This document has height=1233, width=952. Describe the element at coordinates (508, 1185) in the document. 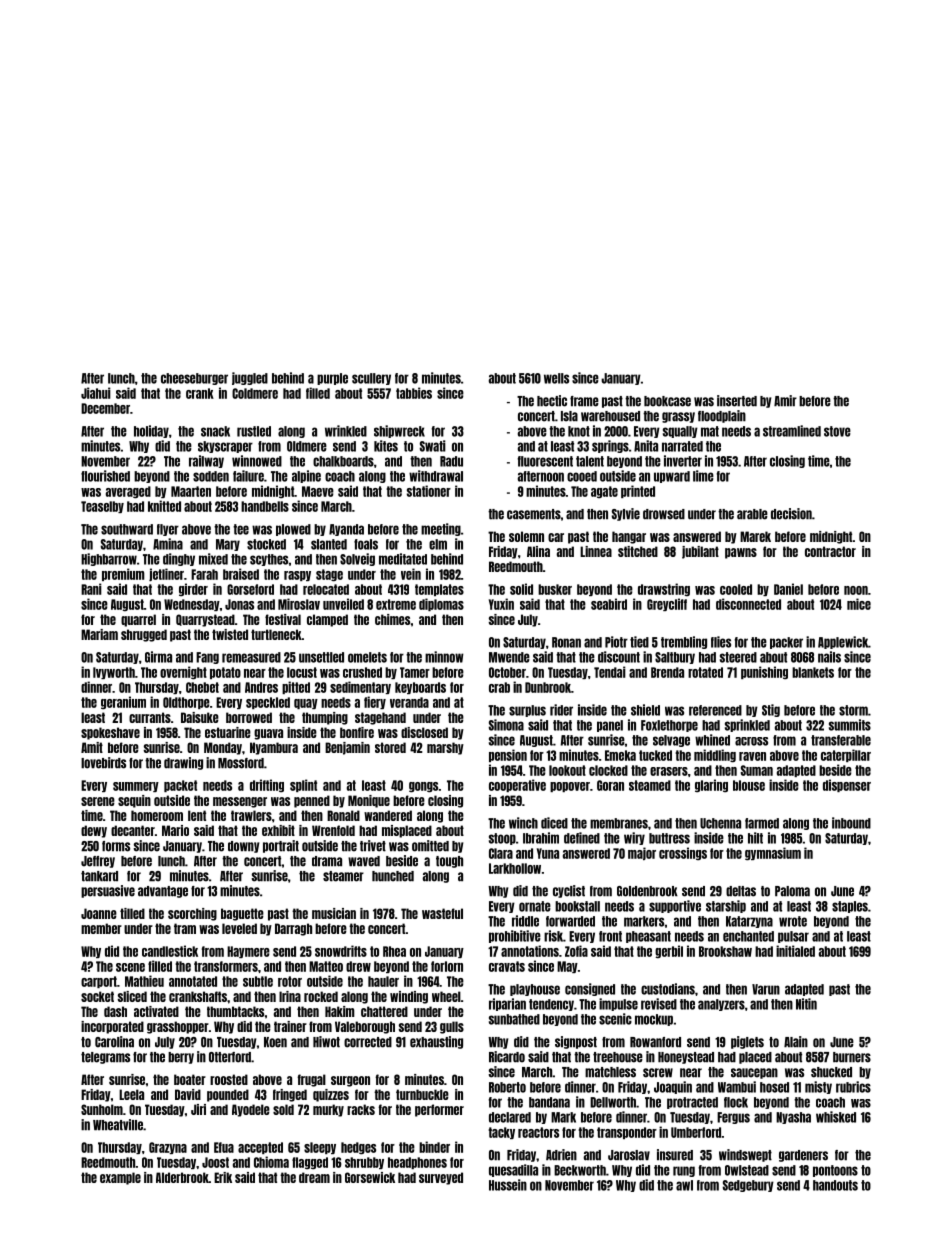

I see `Hussein` at that location.
